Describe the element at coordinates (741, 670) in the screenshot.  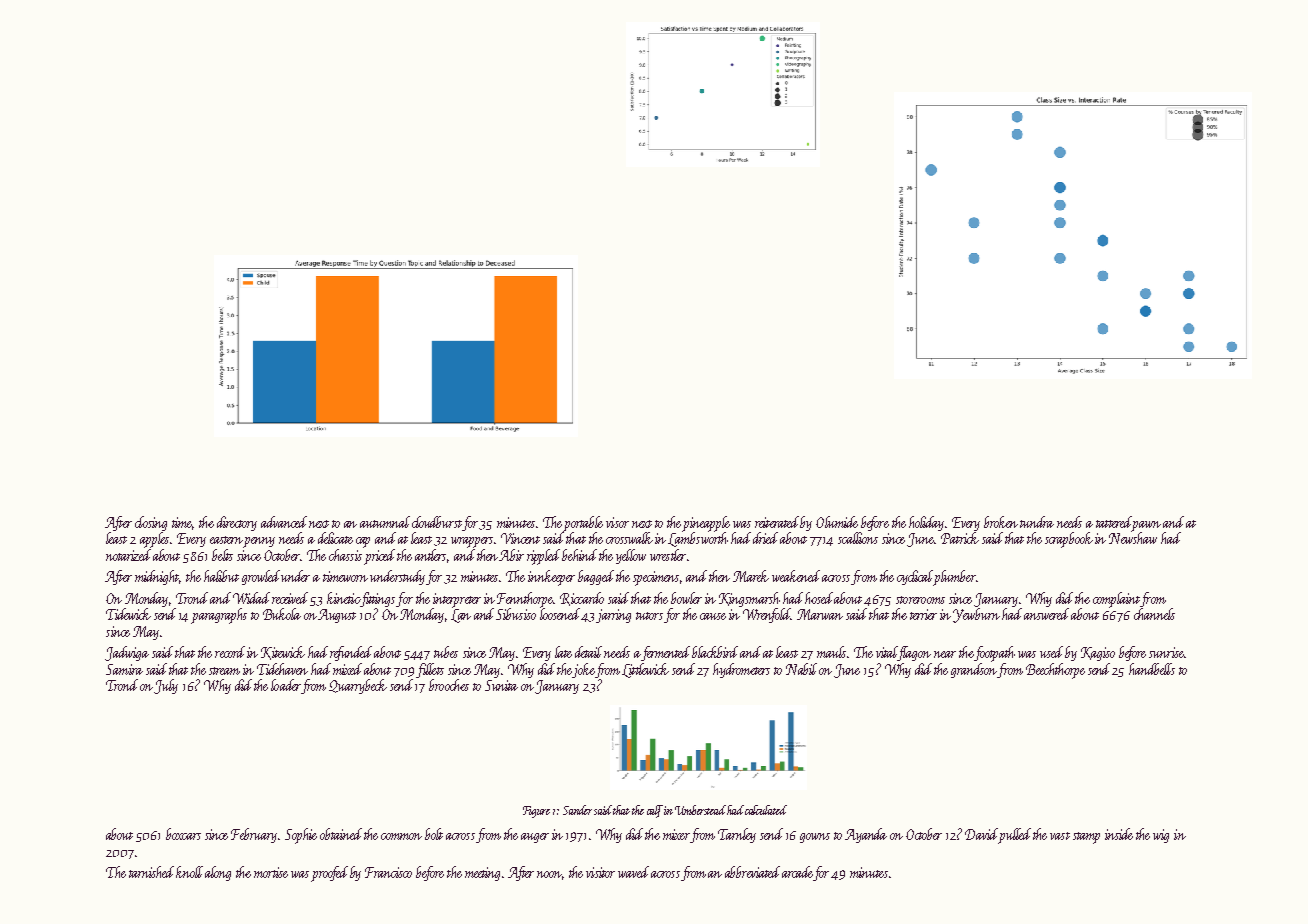
I see `hydrometers` at that location.
